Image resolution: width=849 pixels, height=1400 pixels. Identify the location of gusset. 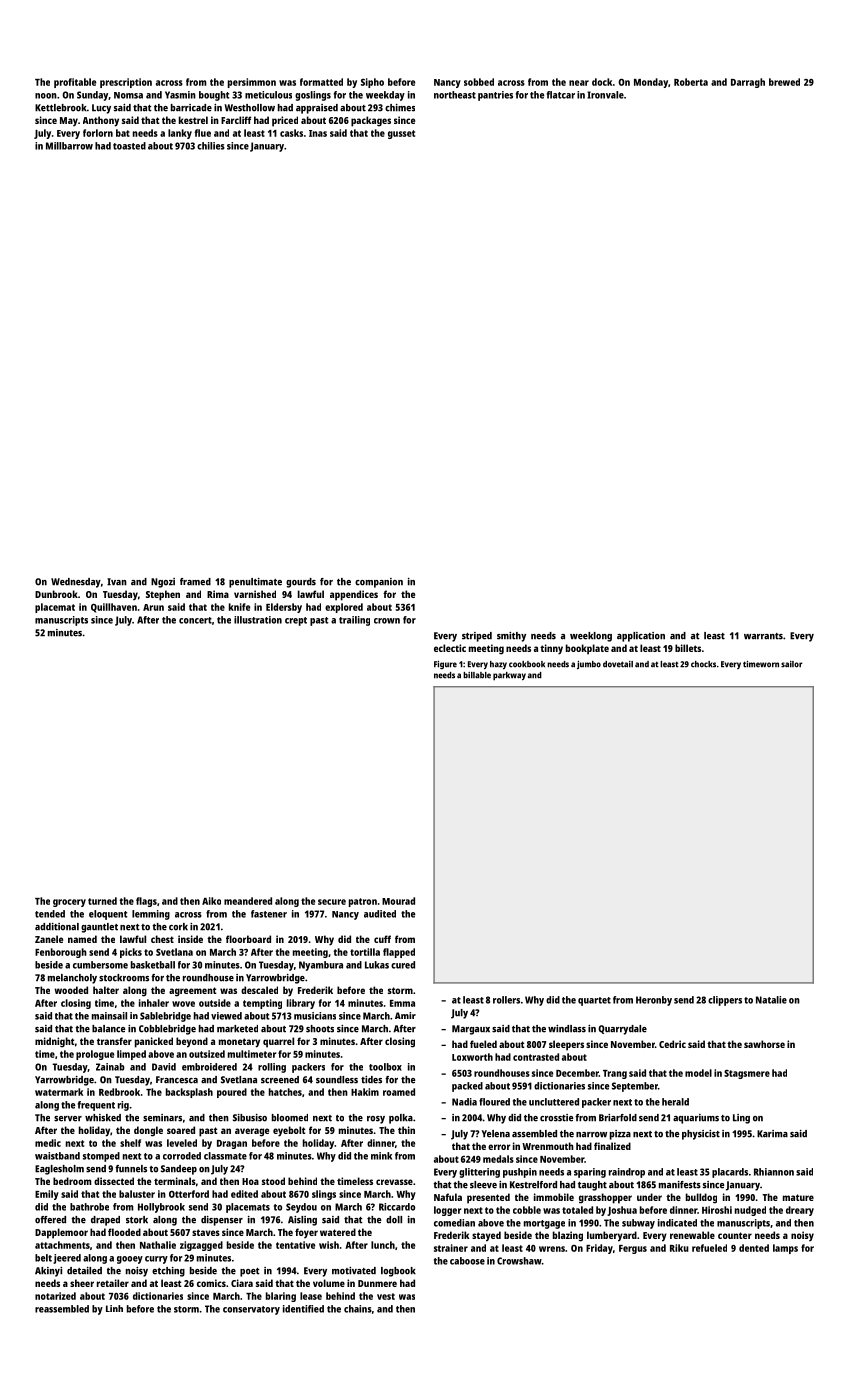
(401, 134).
